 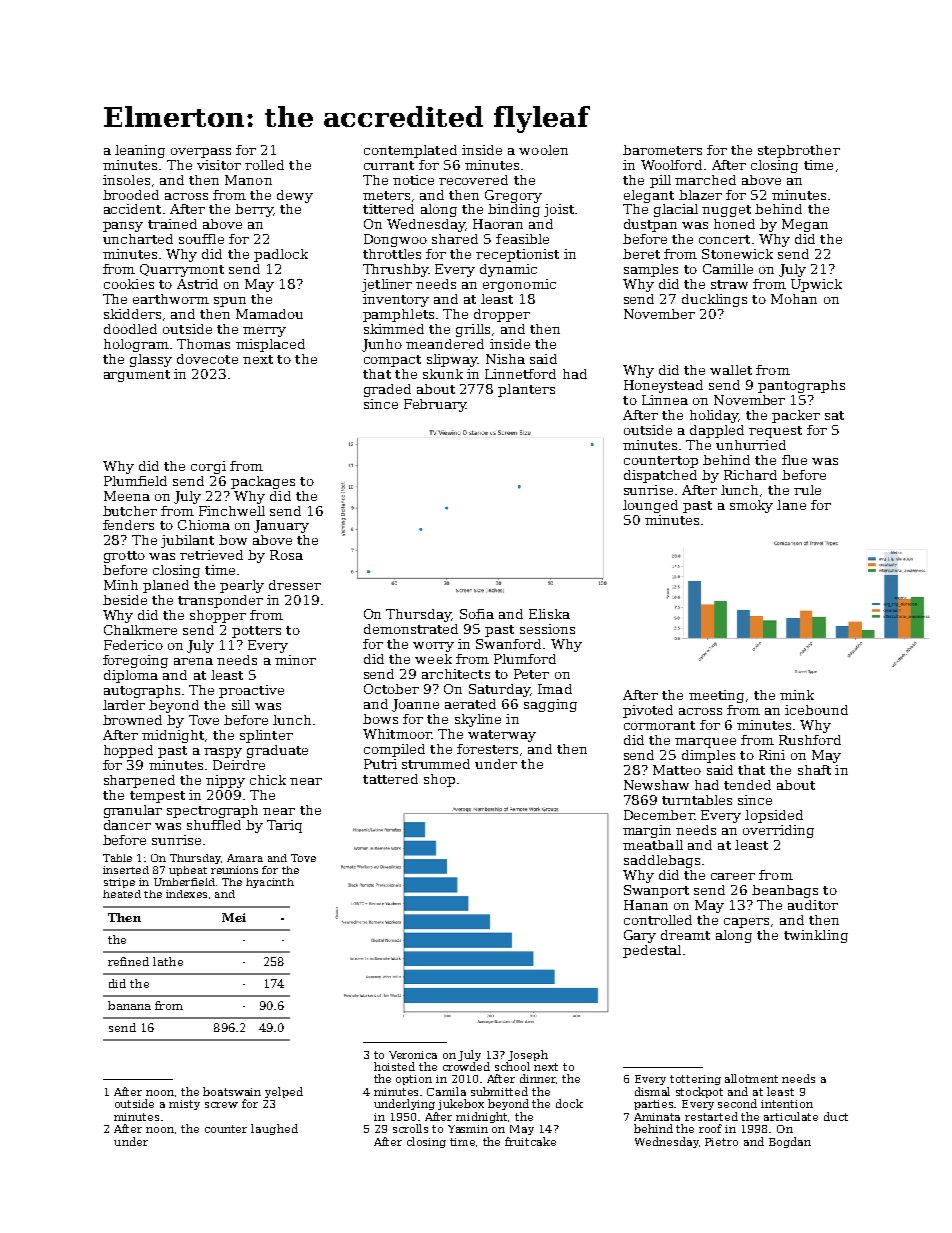 What do you see at coordinates (455, 239) in the page?
I see `shared` at bounding box center [455, 239].
